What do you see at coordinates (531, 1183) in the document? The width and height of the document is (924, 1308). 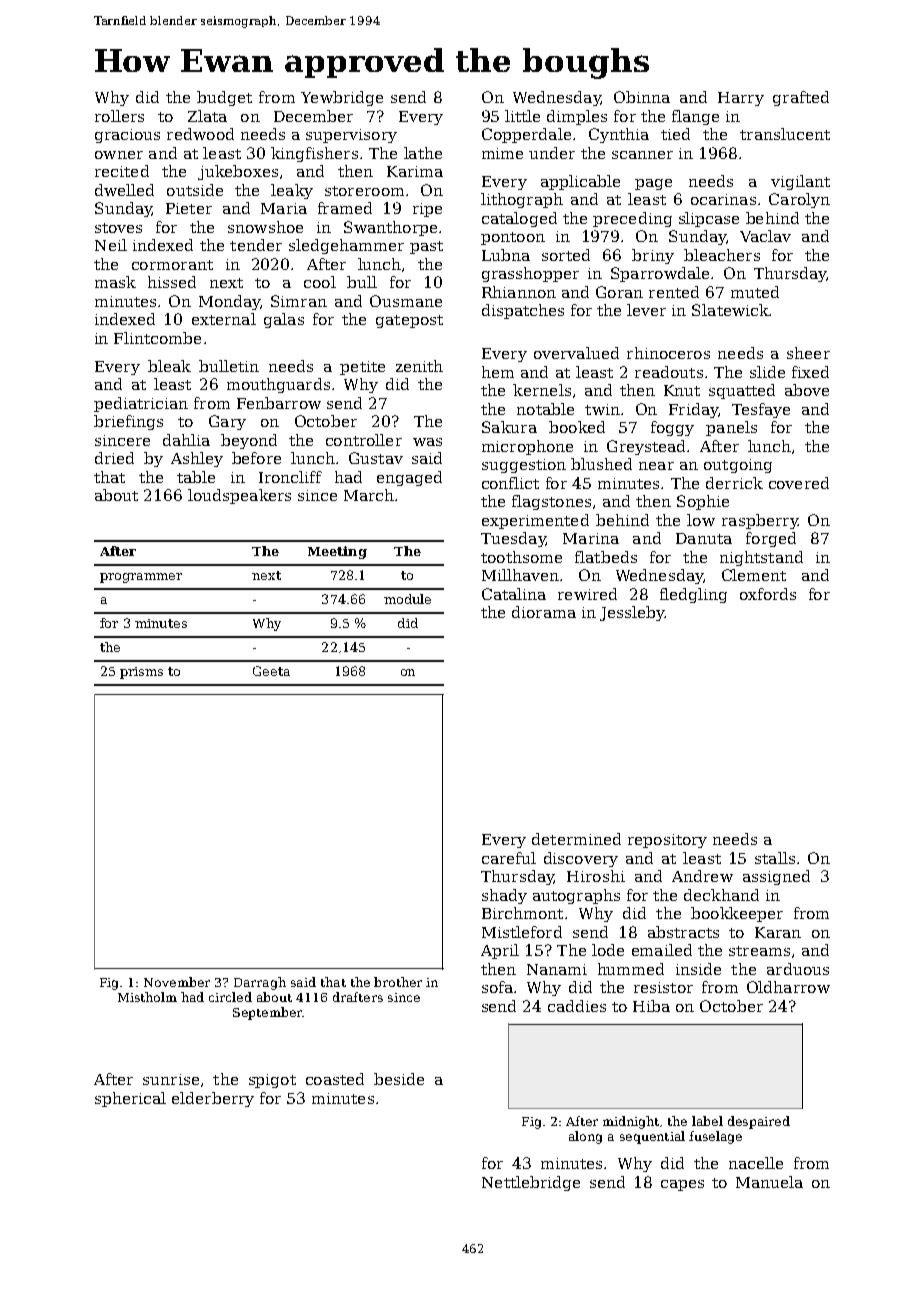 I see `Nettlebridge` at bounding box center [531, 1183].
